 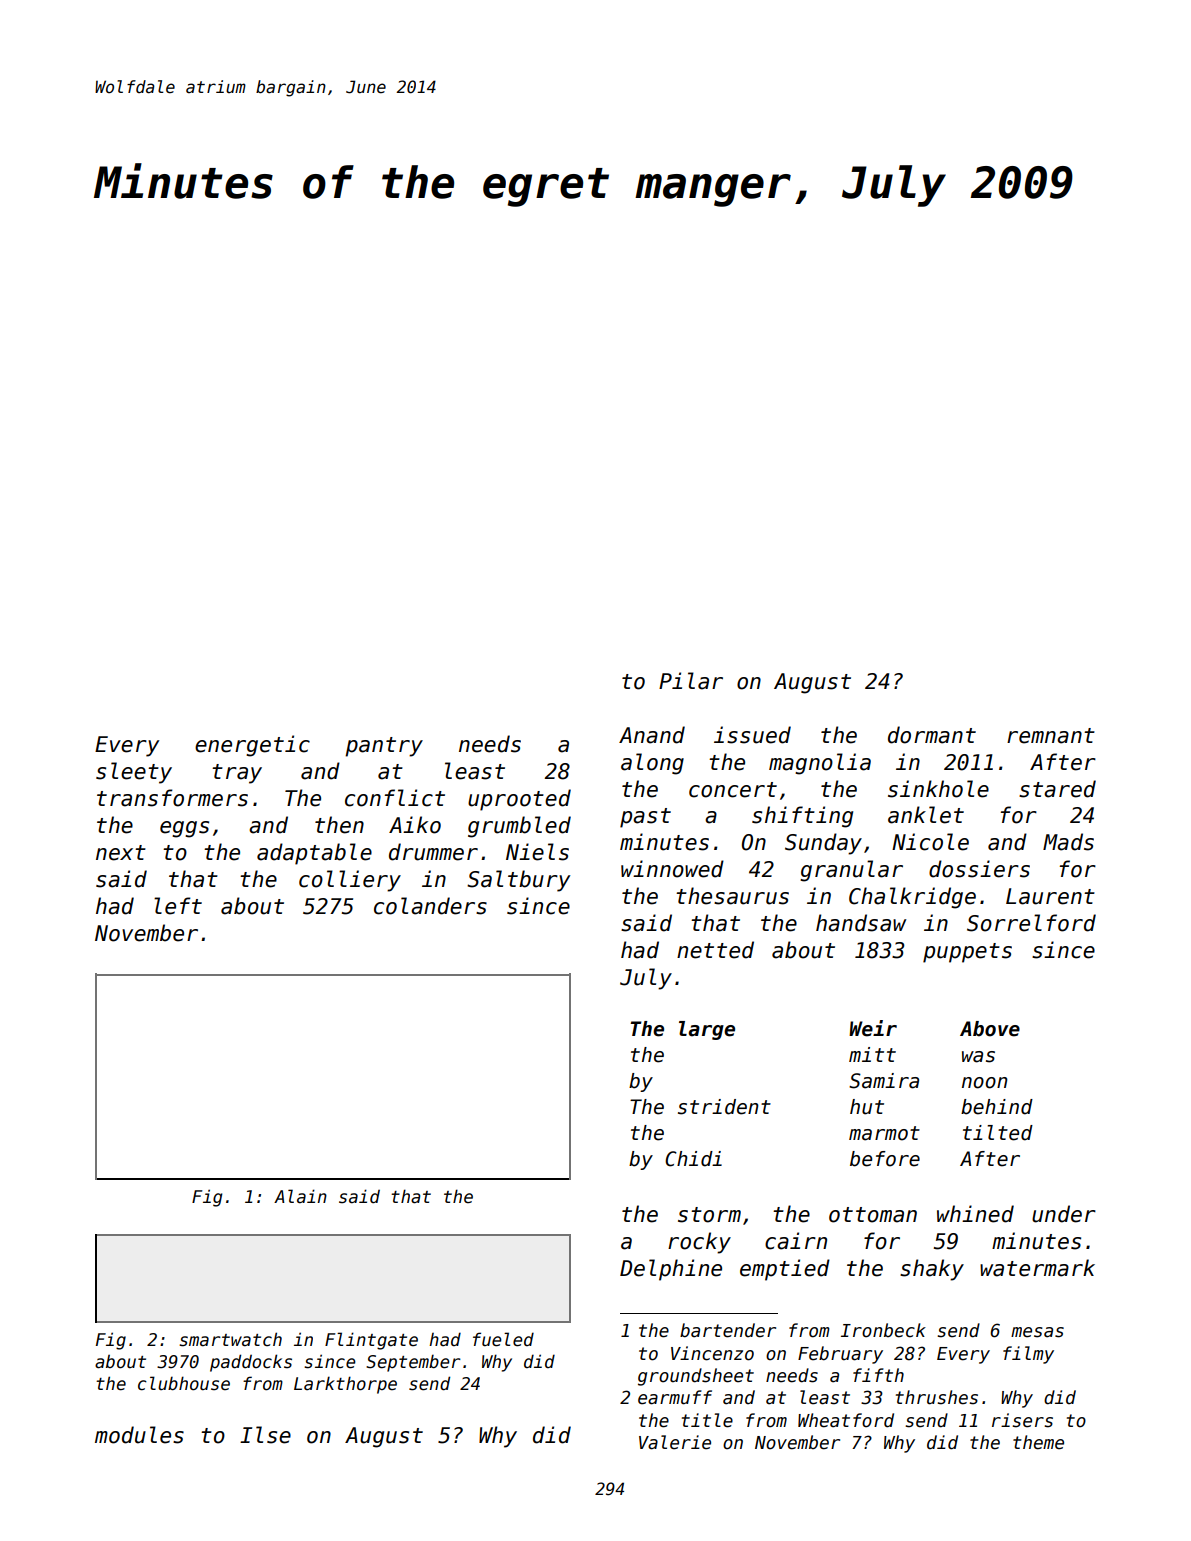 What do you see at coordinates (691, 681) in the screenshot?
I see `Pilar` at bounding box center [691, 681].
